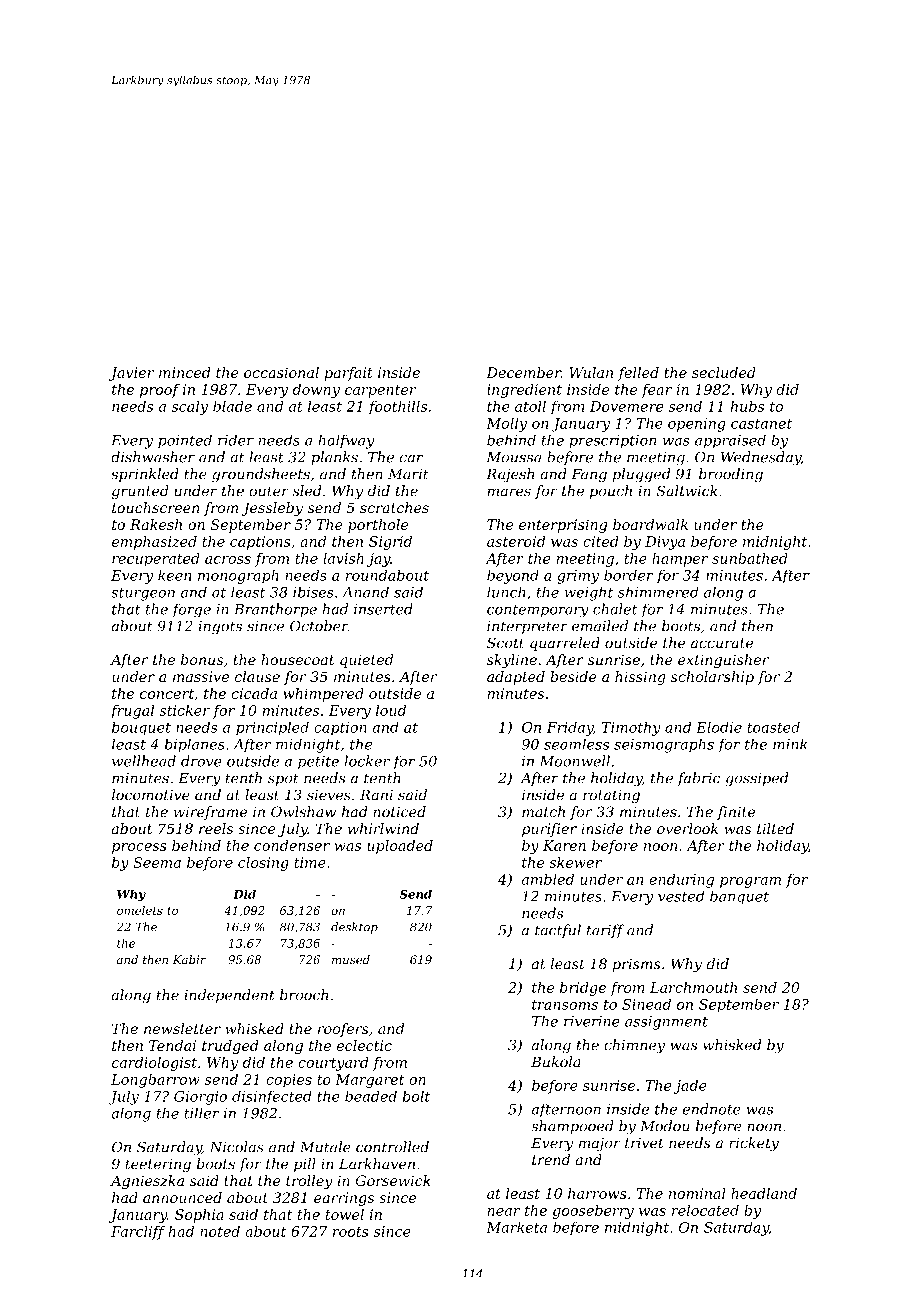 The image size is (924, 1311). Describe the element at coordinates (543, 812) in the document. I see `match` at that location.
